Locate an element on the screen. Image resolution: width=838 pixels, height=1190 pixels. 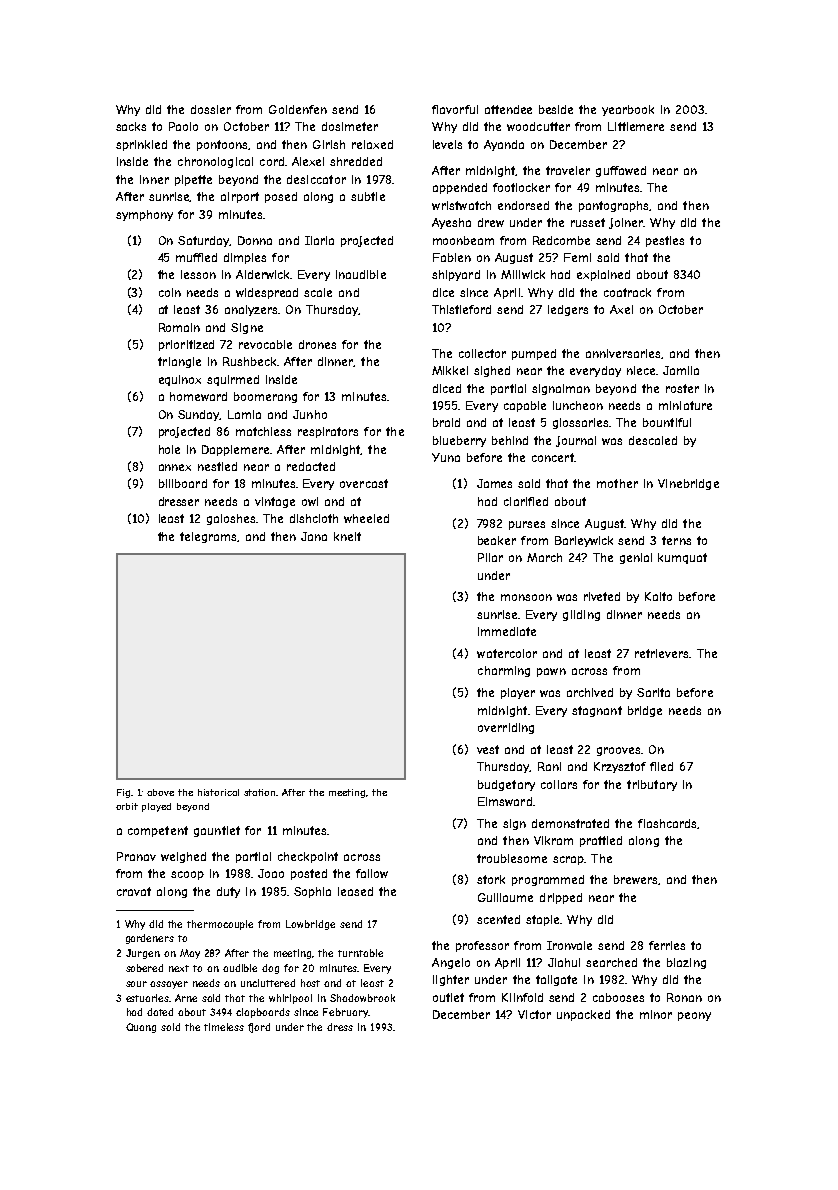
gliding is located at coordinates (581, 615).
